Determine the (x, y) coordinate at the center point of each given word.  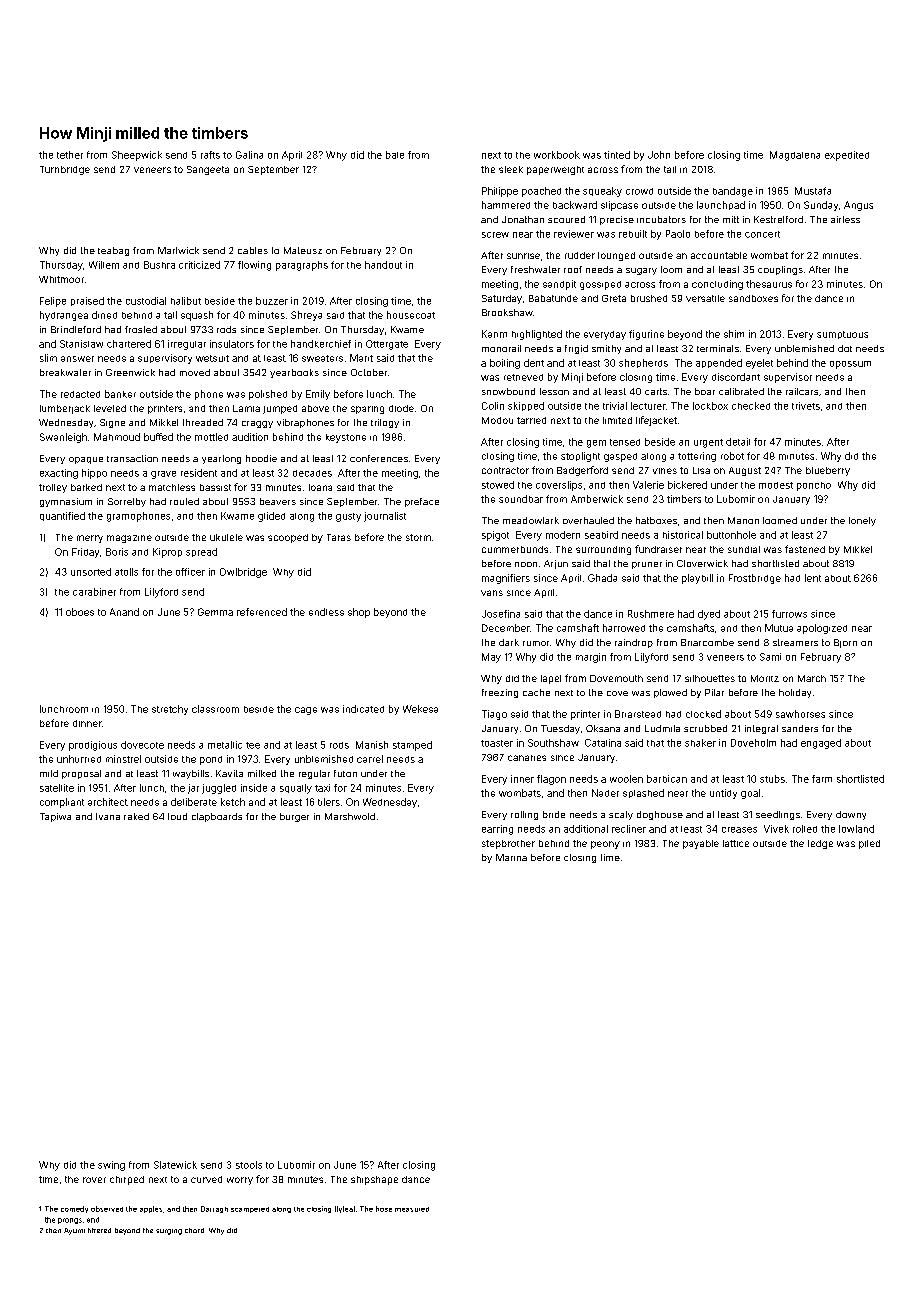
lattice (736, 843)
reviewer (574, 234)
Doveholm (753, 743)
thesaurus (769, 284)
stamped (412, 746)
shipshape (374, 1180)
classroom (215, 709)
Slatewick (175, 1165)
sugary (641, 271)
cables (253, 250)
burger (294, 817)
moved (195, 372)
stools (249, 1165)
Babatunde (553, 298)
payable (701, 844)
